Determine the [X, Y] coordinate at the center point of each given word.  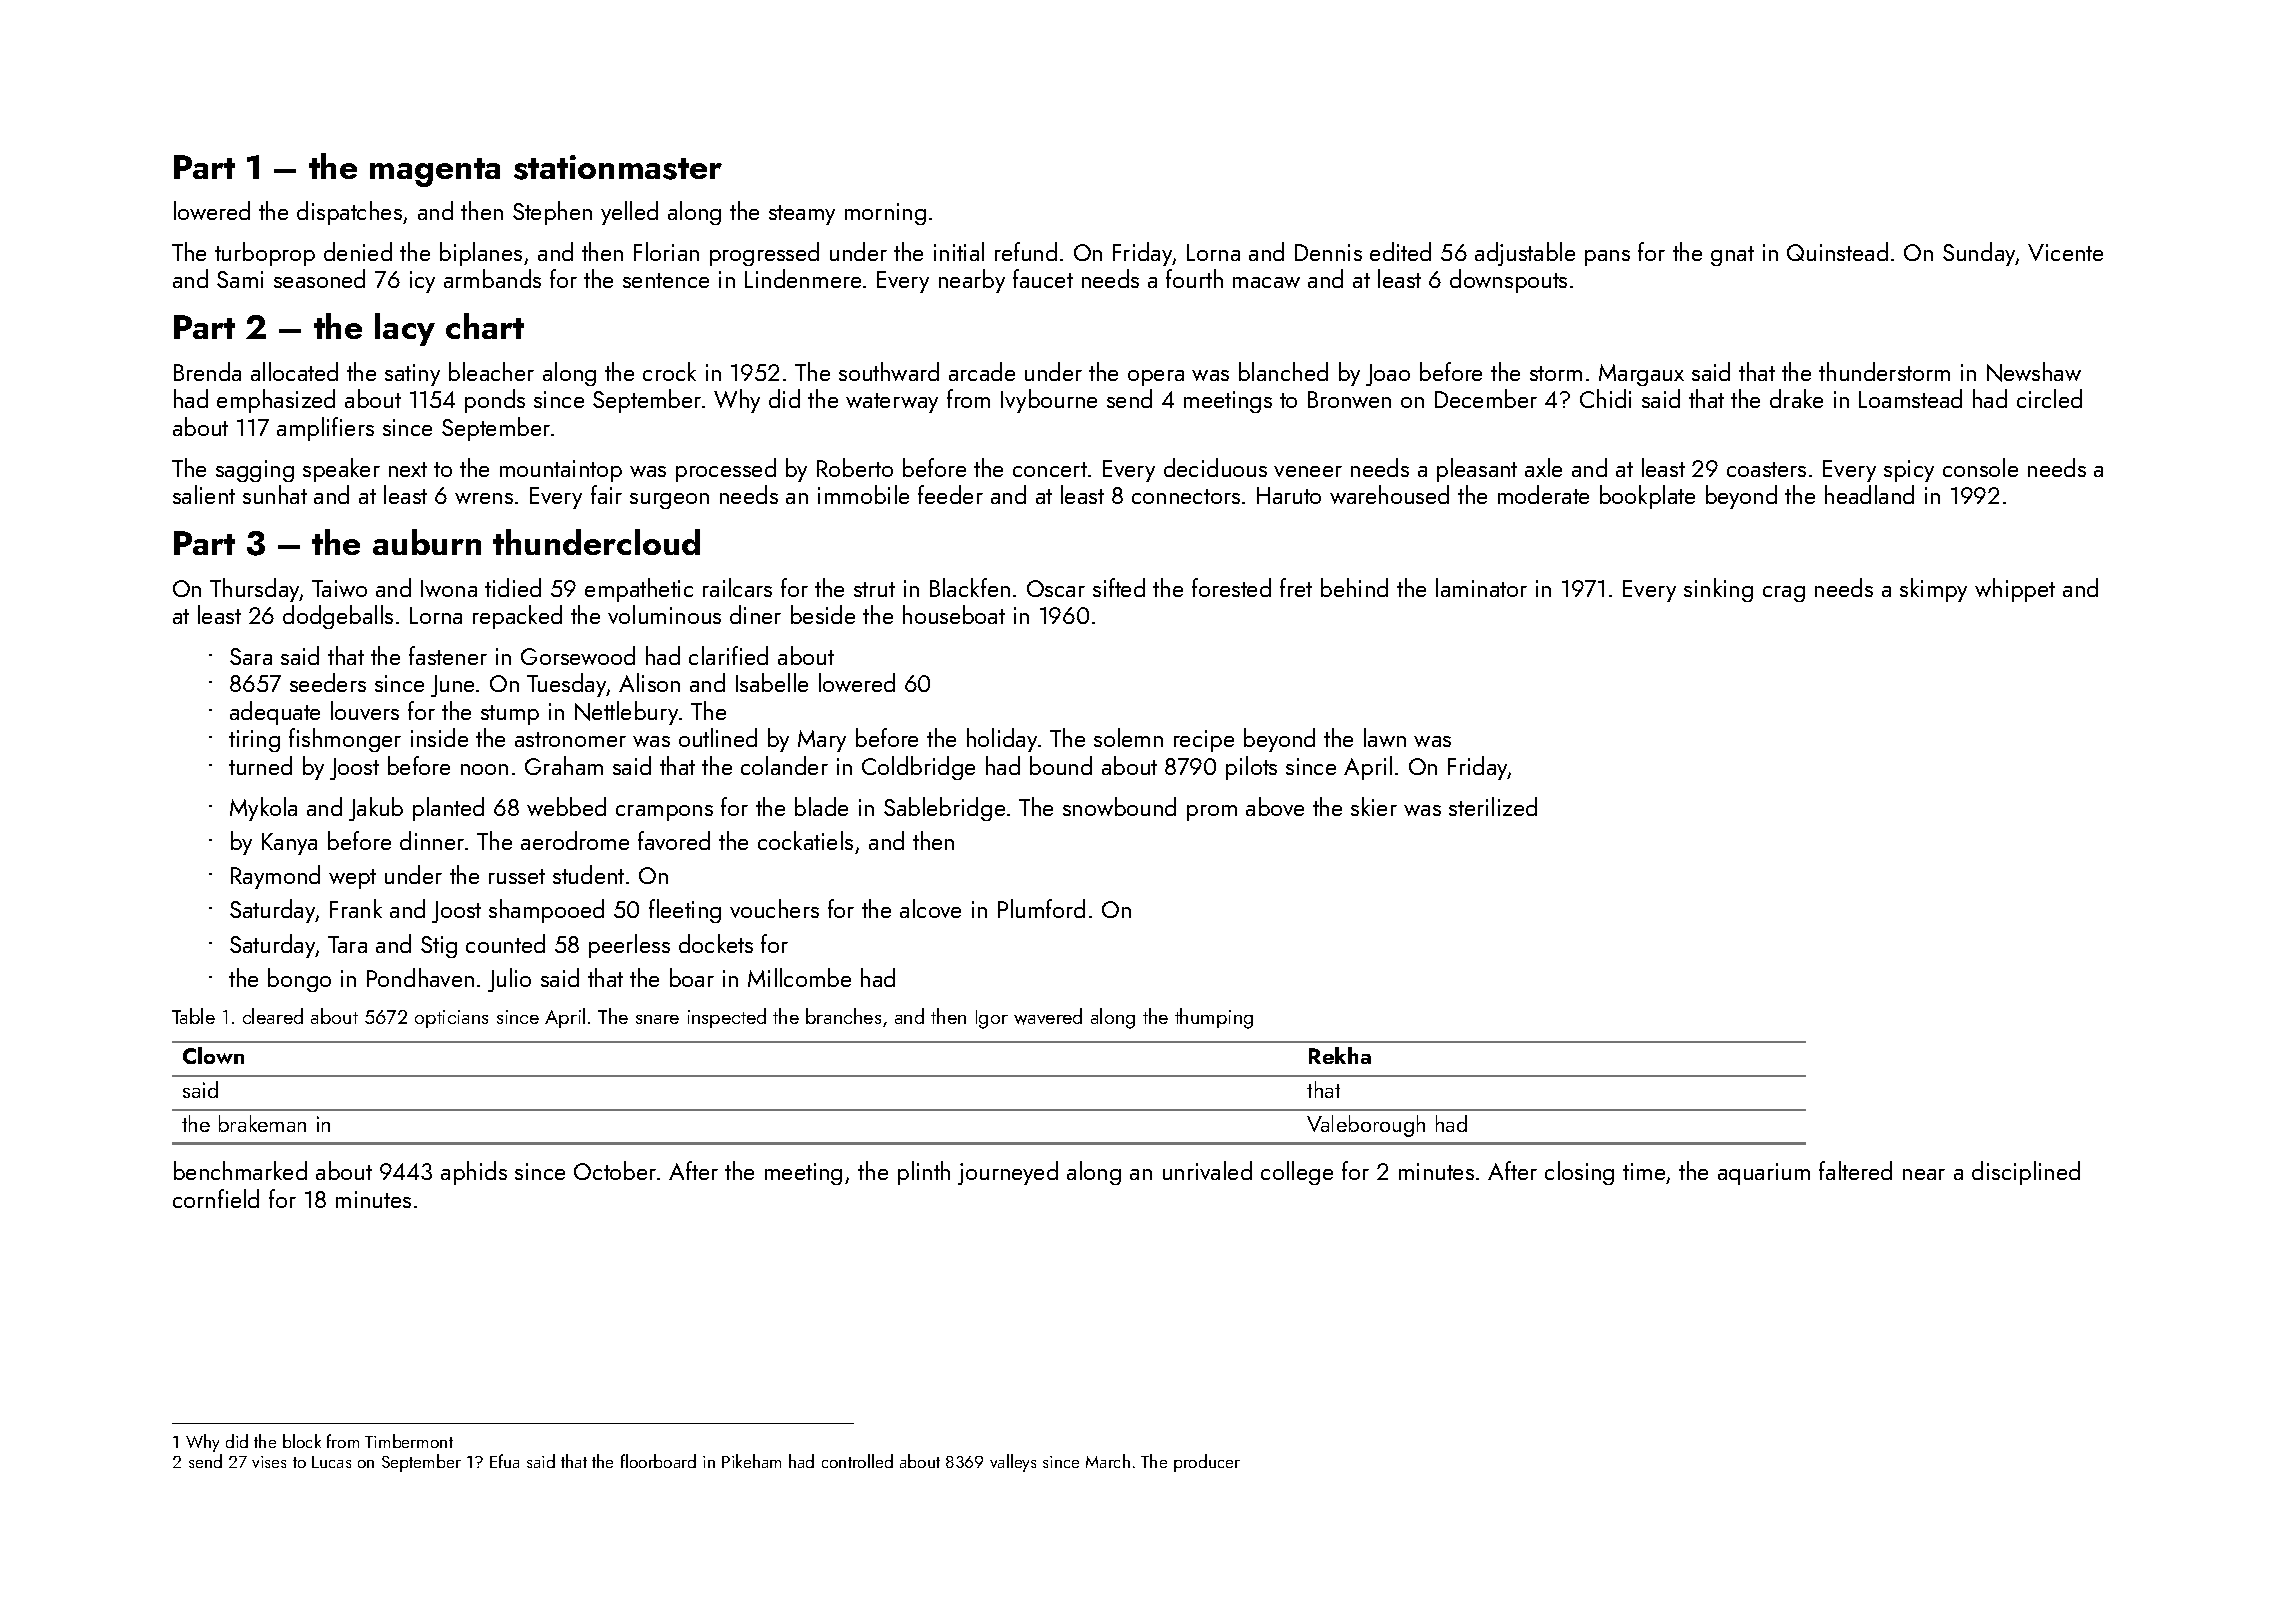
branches [843, 1016]
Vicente [2065, 252]
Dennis [1328, 252]
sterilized [1493, 806]
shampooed [546, 911]
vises [269, 1462]
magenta [435, 172]
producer [1207, 1463]
